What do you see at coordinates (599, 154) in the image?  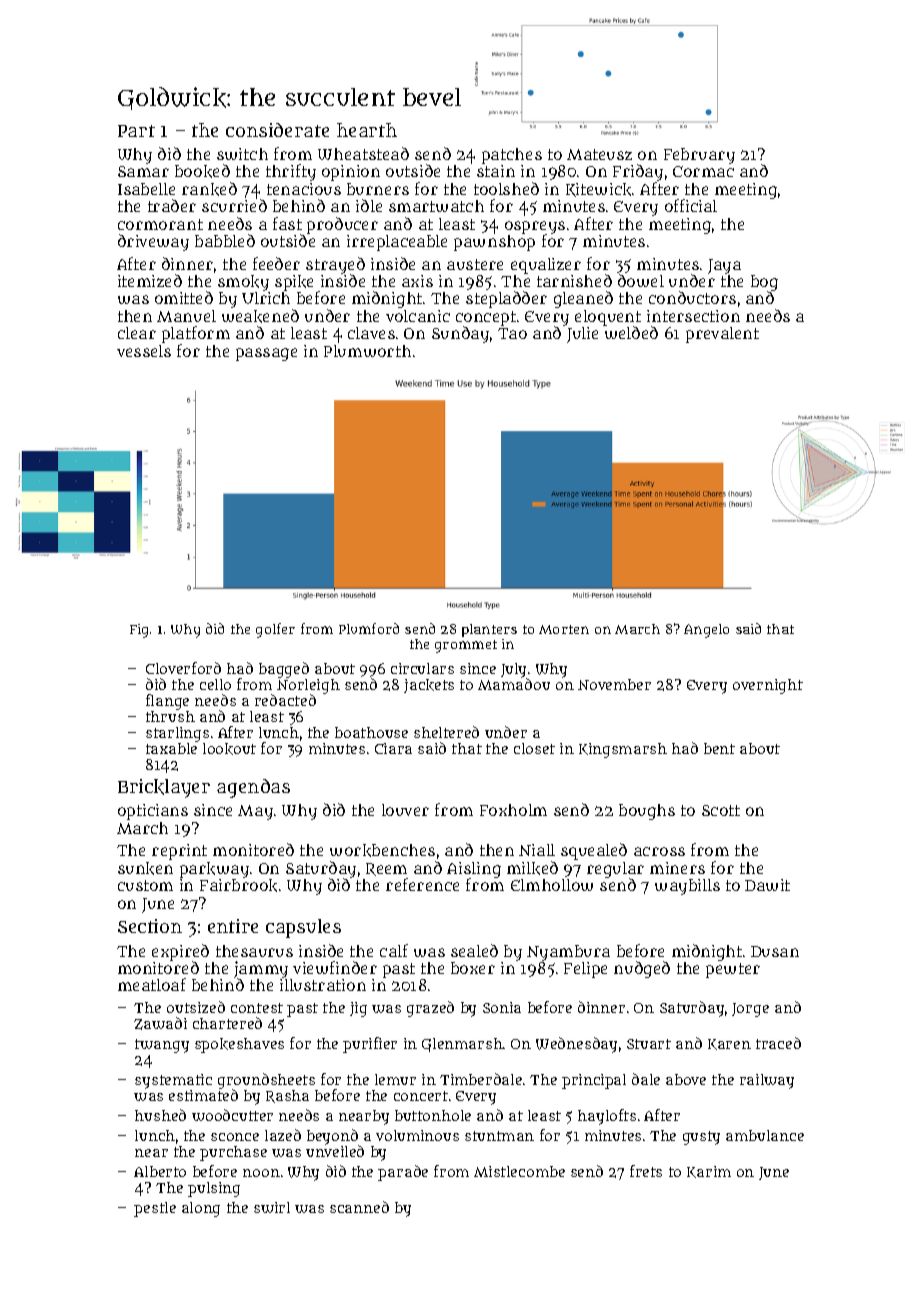 I see `Mateusz` at bounding box center [599, 154].
